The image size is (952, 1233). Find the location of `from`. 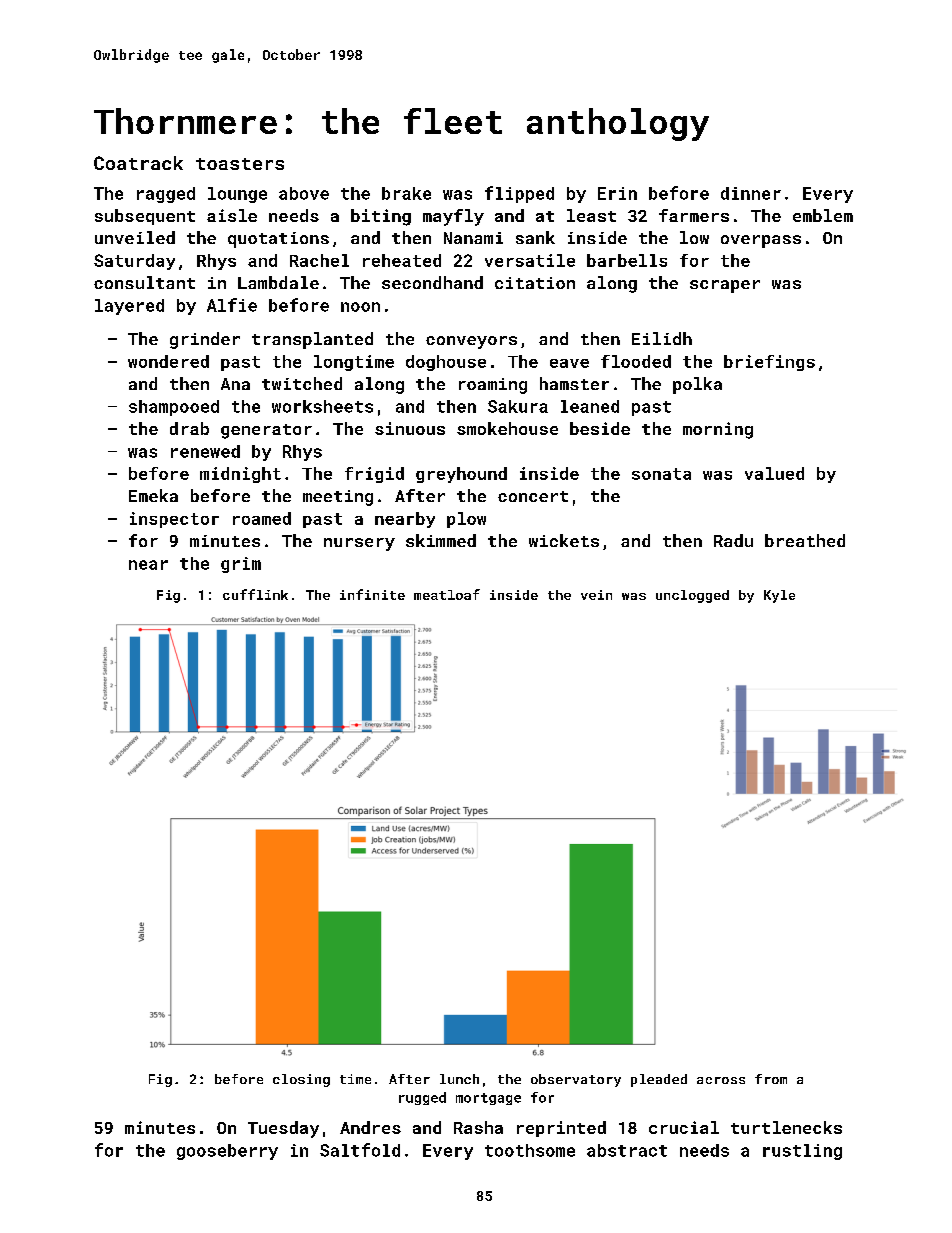

from is located at coordinates (771, 1079).
